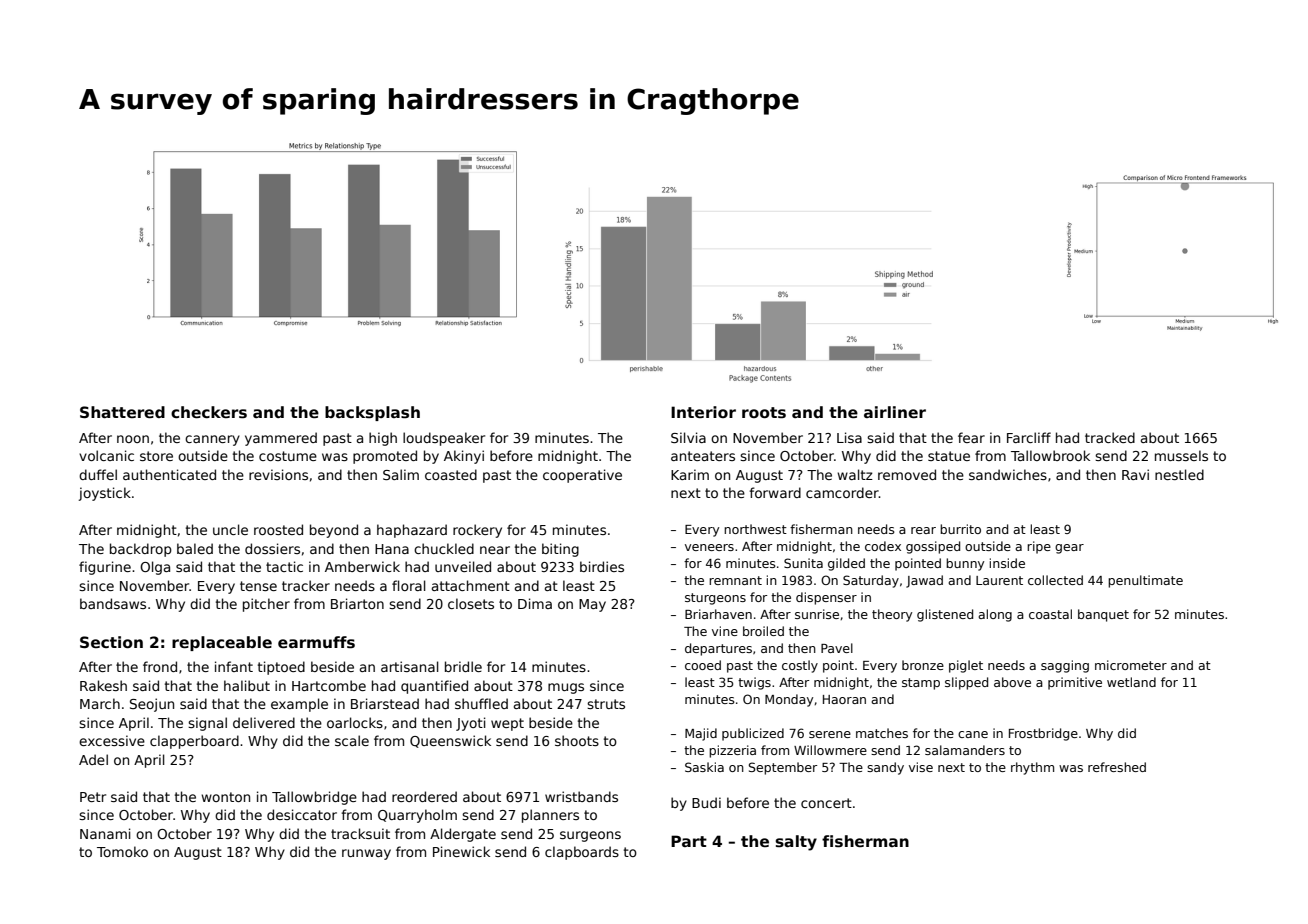  Describe the element at coordinates (207, 724) in the screenshot. I see `signal` at that location.
